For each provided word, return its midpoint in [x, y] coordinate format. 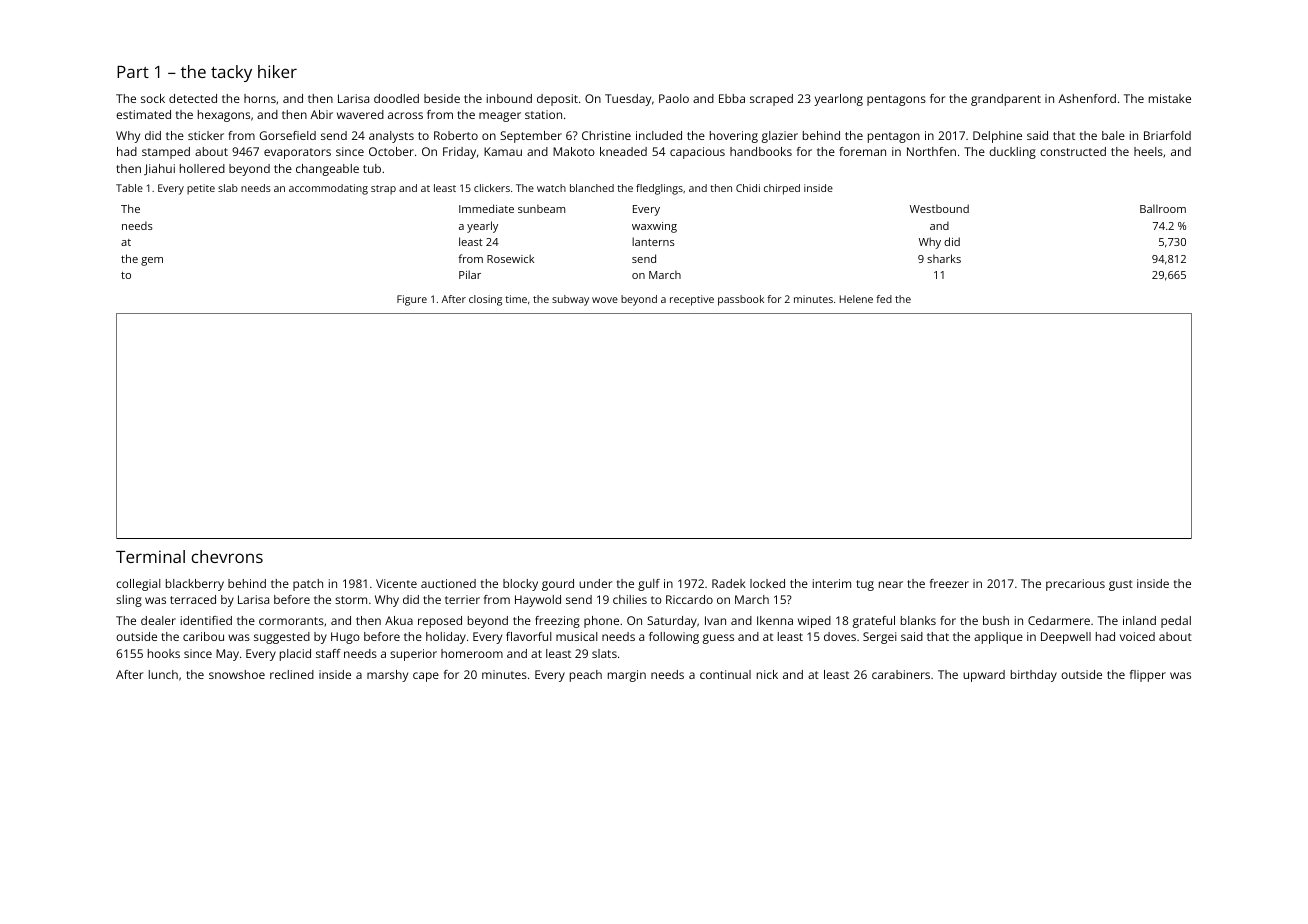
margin [627, 676]
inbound [509, 98]
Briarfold [1167, 135]
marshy [387, 676]
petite [201, 189]
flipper [1148, 676]
